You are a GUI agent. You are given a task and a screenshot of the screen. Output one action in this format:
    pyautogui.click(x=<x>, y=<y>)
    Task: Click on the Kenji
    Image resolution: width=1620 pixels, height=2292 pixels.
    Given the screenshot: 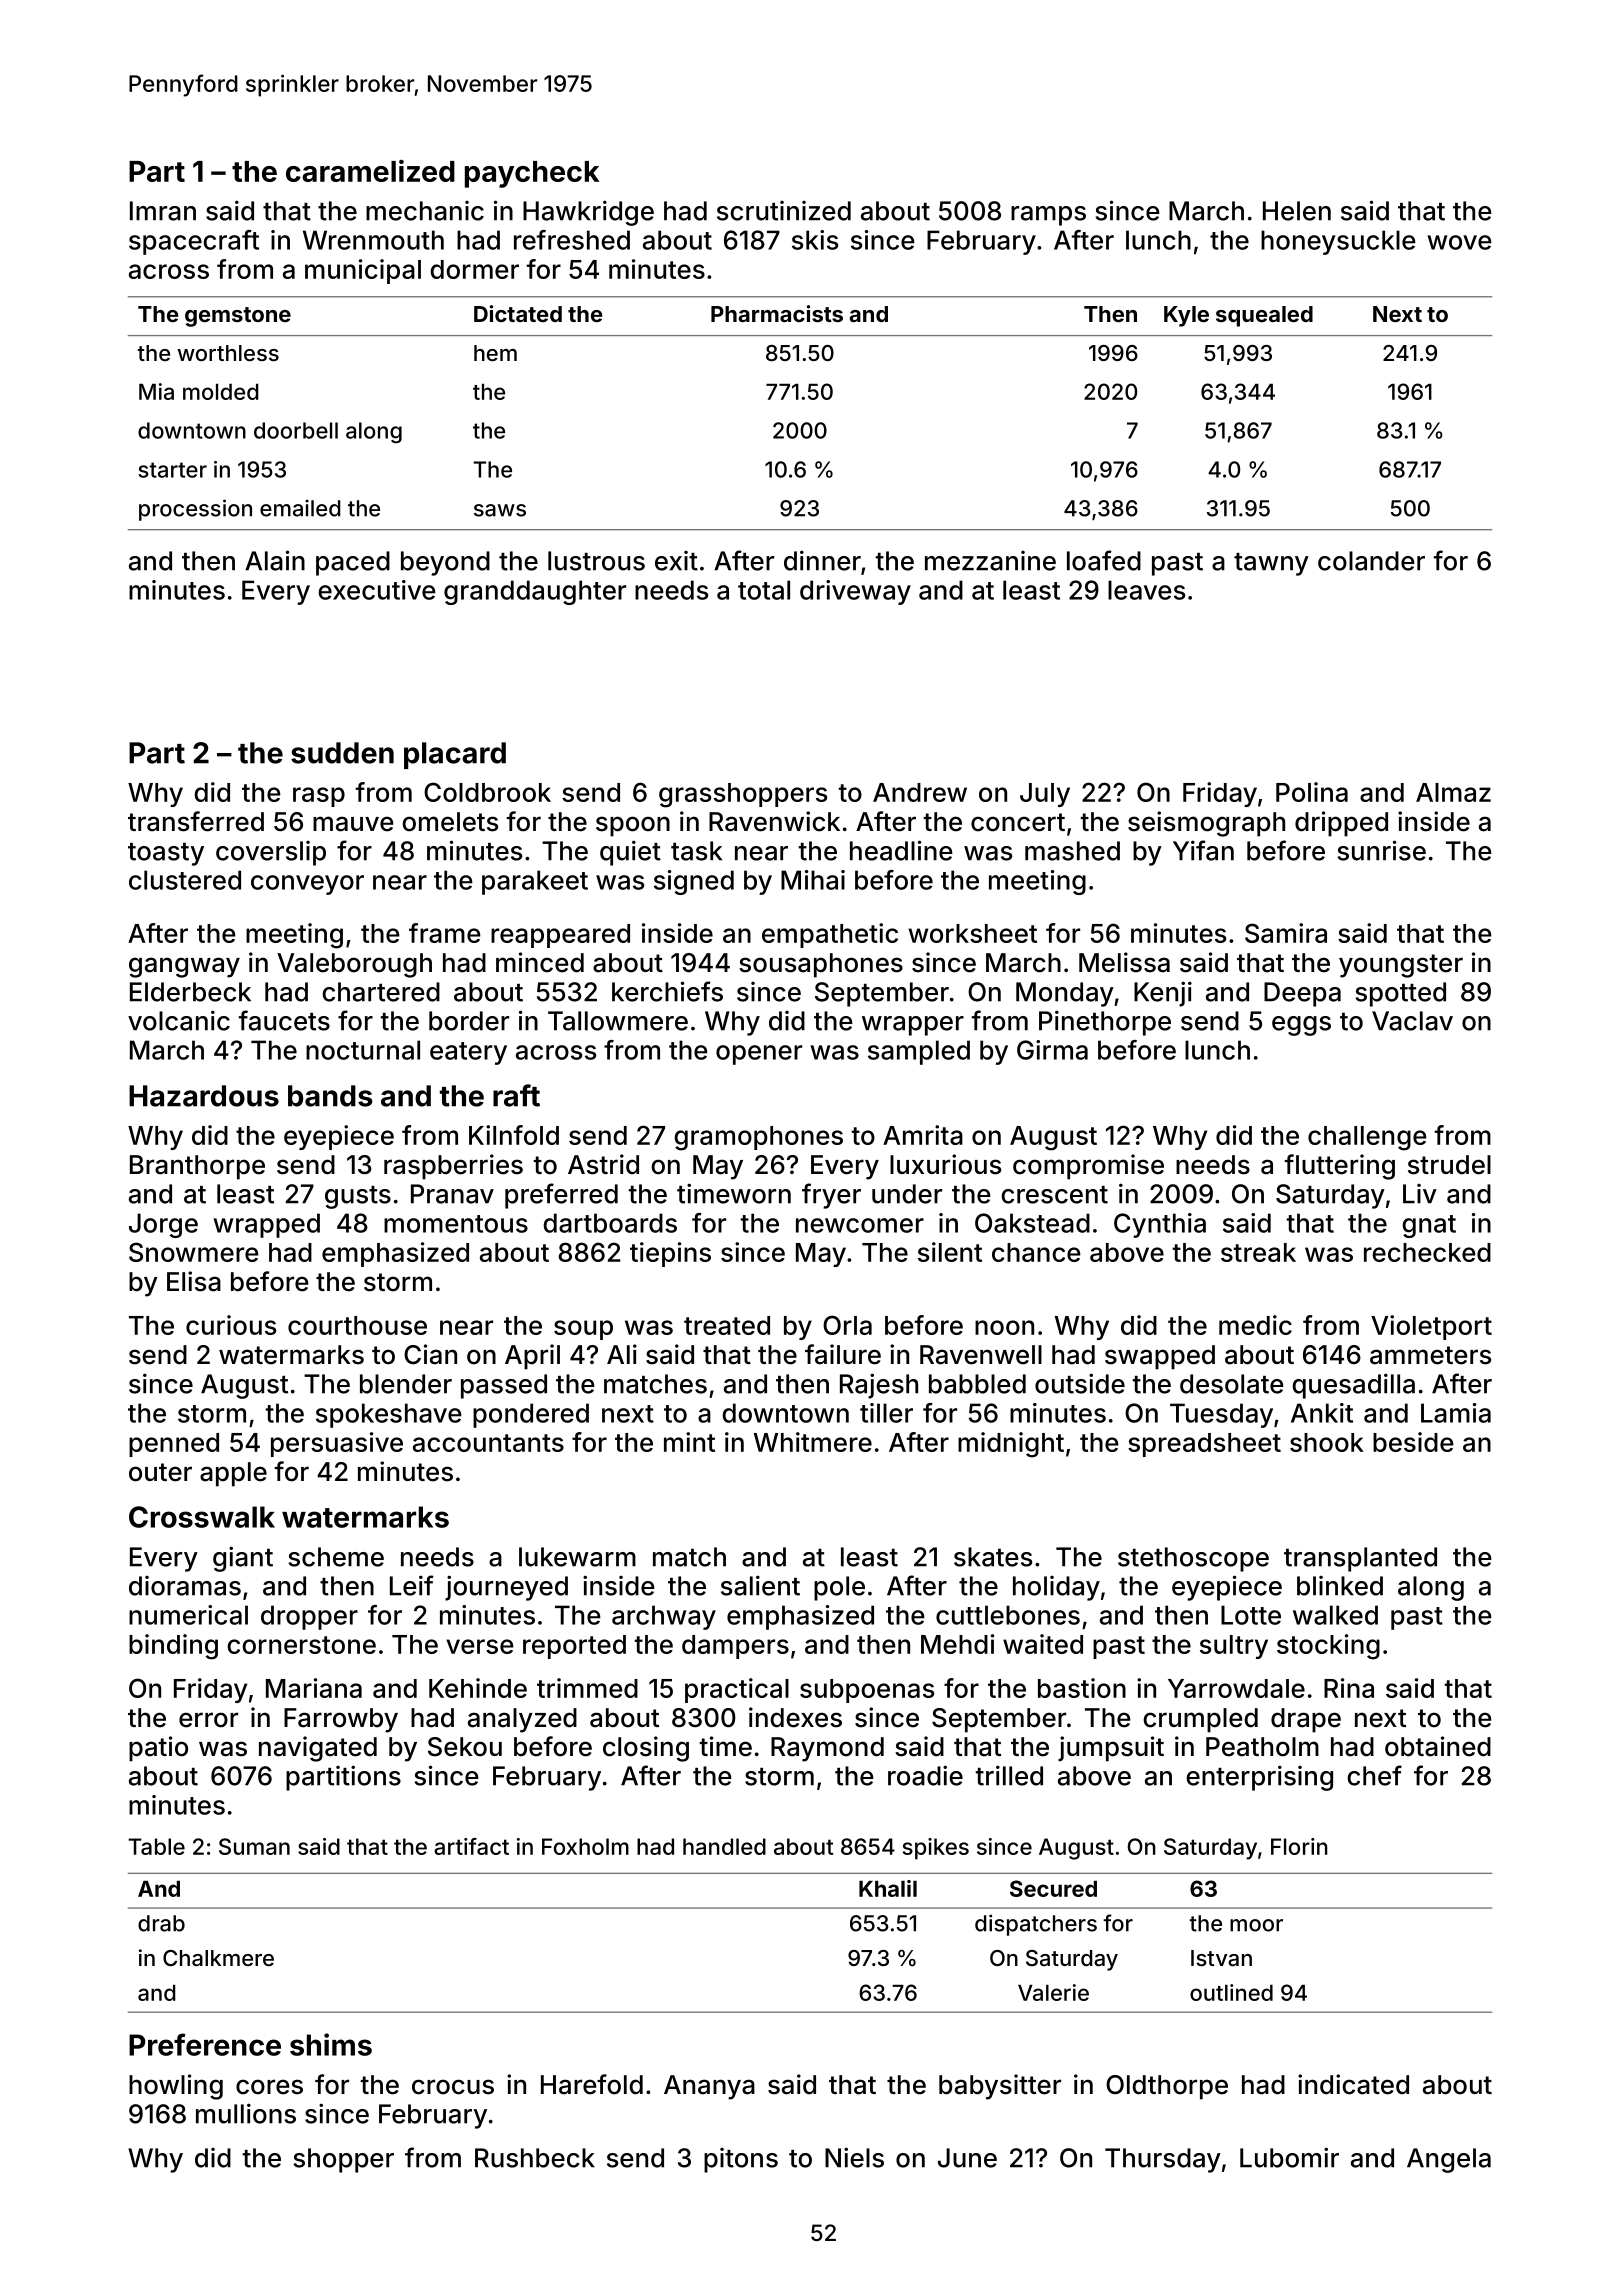 What is the action you would take?
    pyautogui.click(x=1163, y=994)
